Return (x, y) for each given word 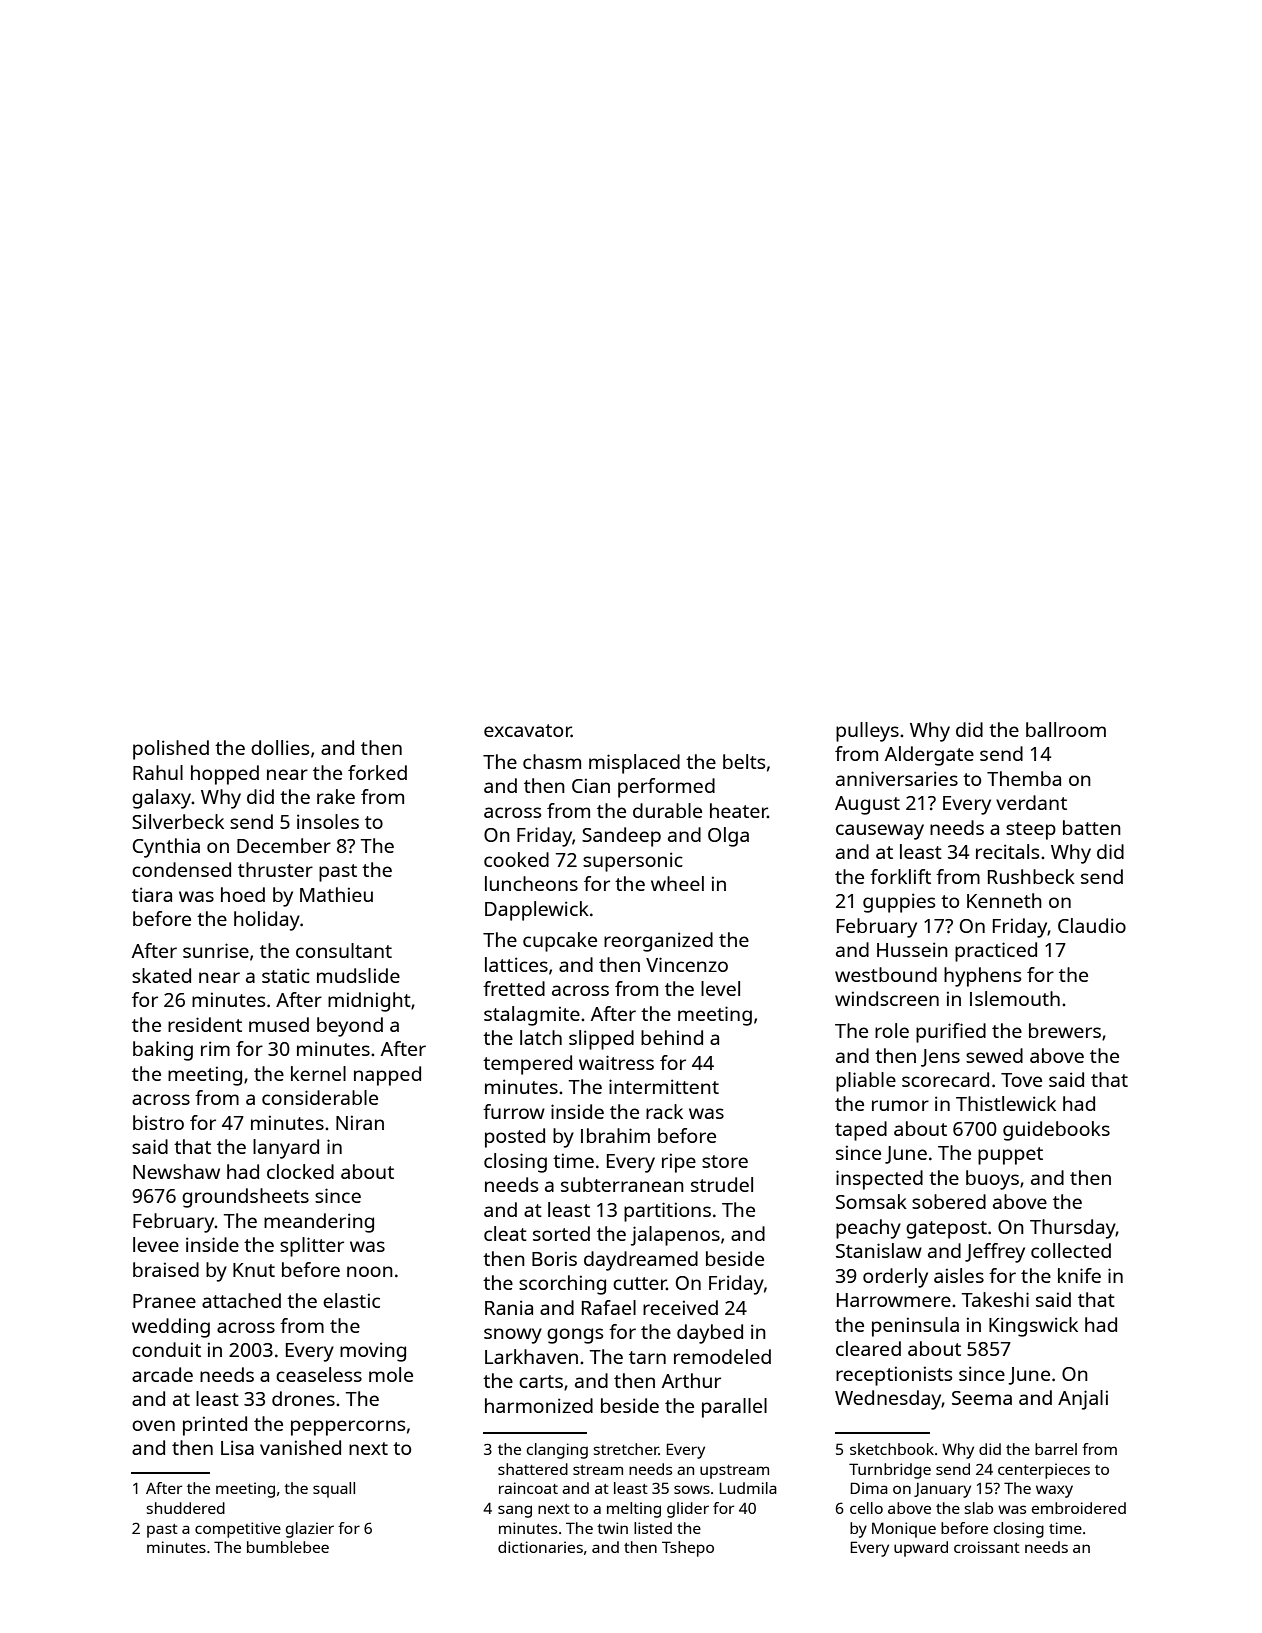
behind (672, 1037)
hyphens (982, 977)
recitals (1007, 851)
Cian (591, 785)
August (867, 805)
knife (1079, 1275)
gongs (575, 1336)
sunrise (216, 950)
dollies (280, 747)
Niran (360, 1122)
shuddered (185, 1508)
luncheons (531, 883)
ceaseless (319, 1374)
